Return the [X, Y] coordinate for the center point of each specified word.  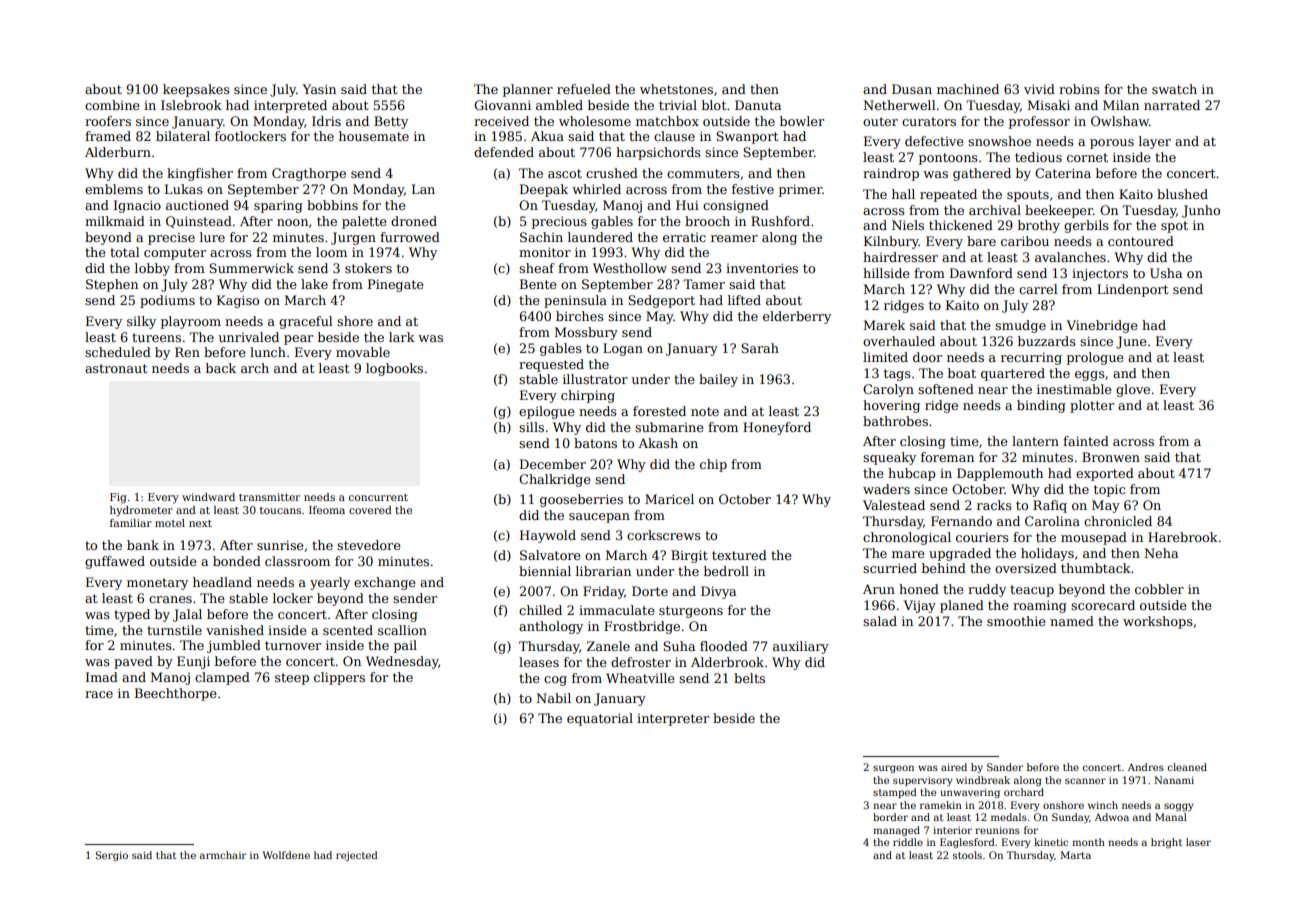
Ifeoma [327, 510]
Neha [1161, 553]
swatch [1174, 89]
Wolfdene [286, 855]
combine [112, 105]
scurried [890, 568]
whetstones [676, 89]
